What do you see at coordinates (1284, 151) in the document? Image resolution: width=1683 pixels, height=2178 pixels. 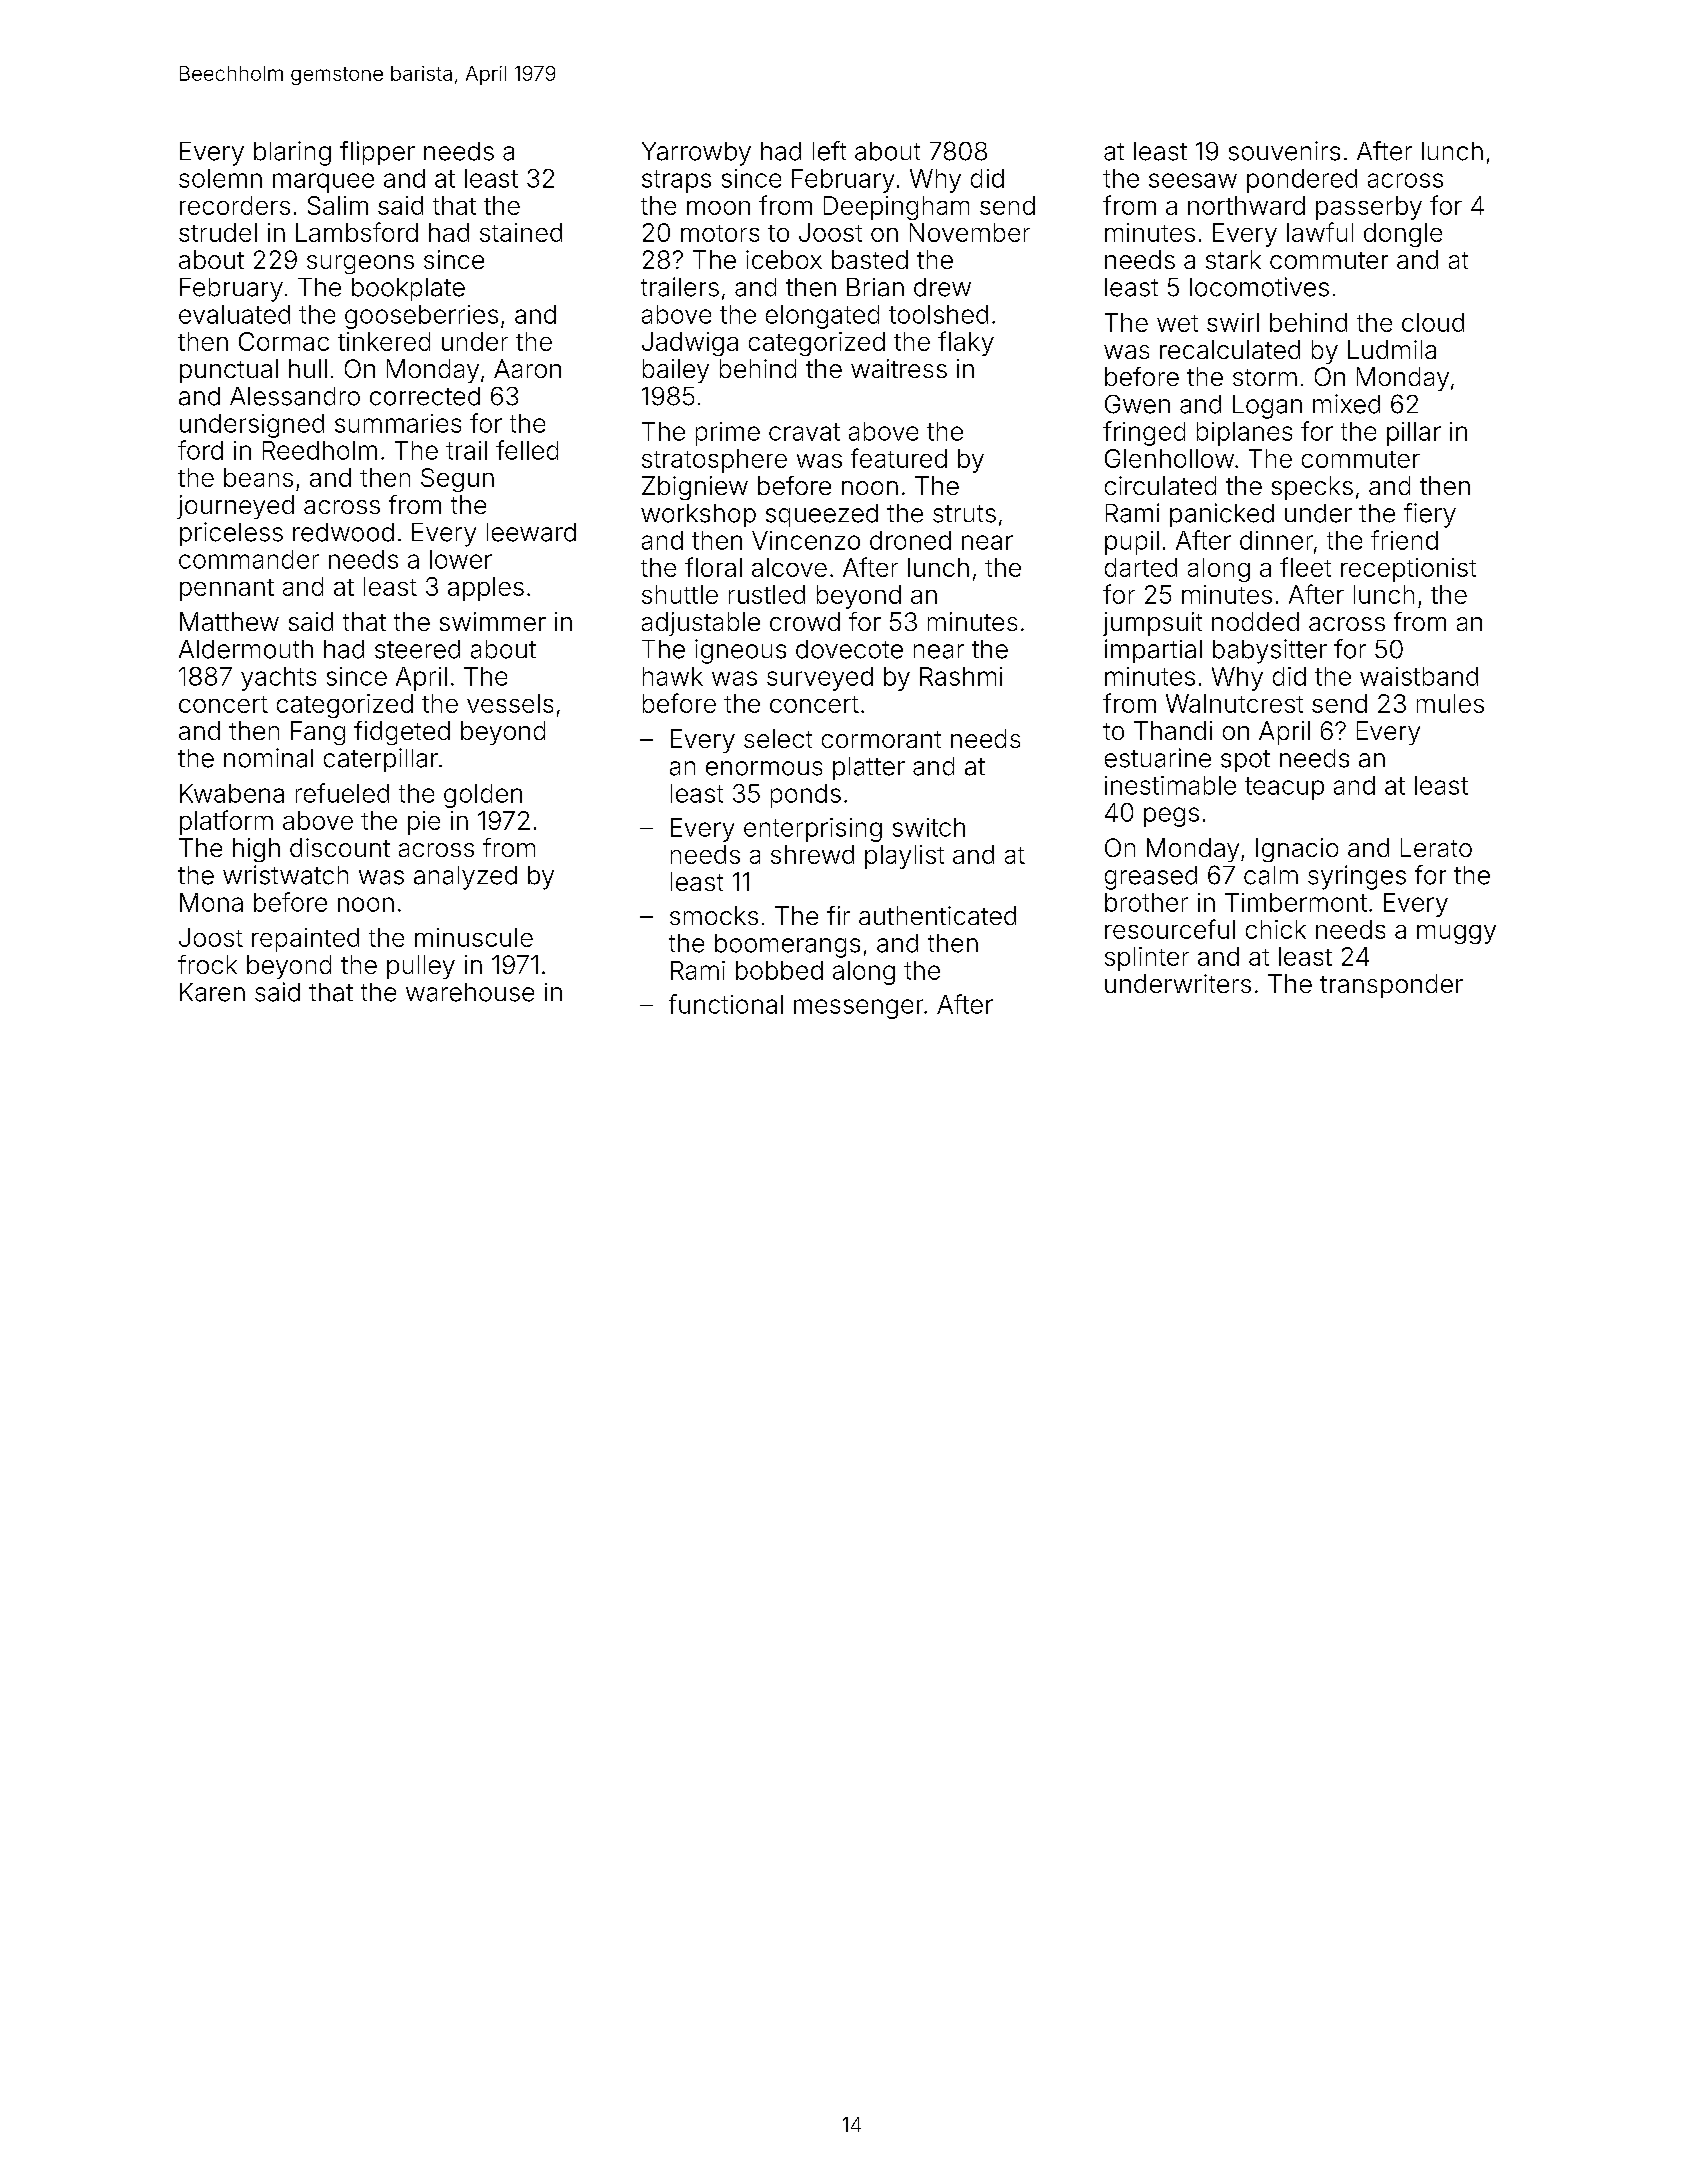 I see `souvenirs` at bounding box center [1284, 151].
